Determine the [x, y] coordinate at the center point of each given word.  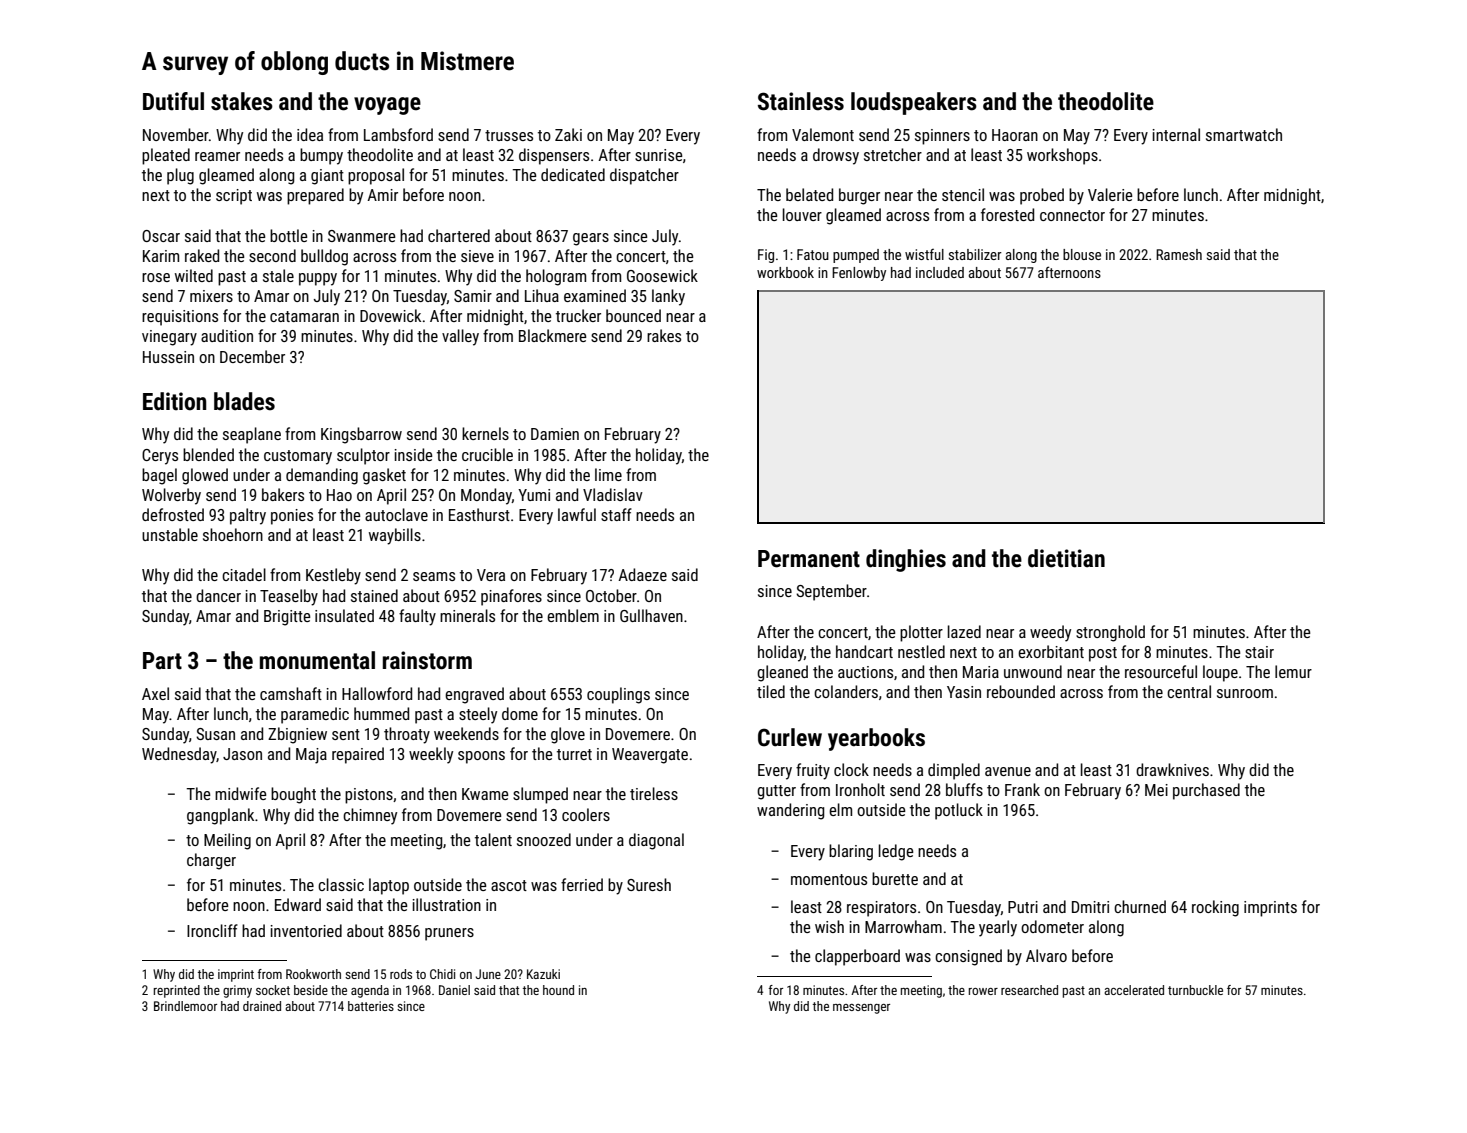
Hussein [168, 357]
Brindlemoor [185, 1006]
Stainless [801, 101]
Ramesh [1179, 254]
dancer [218, 595]
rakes [664, 335]
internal [1176, 134]
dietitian [1066, 558]
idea [310, 134]
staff [616, 514]
